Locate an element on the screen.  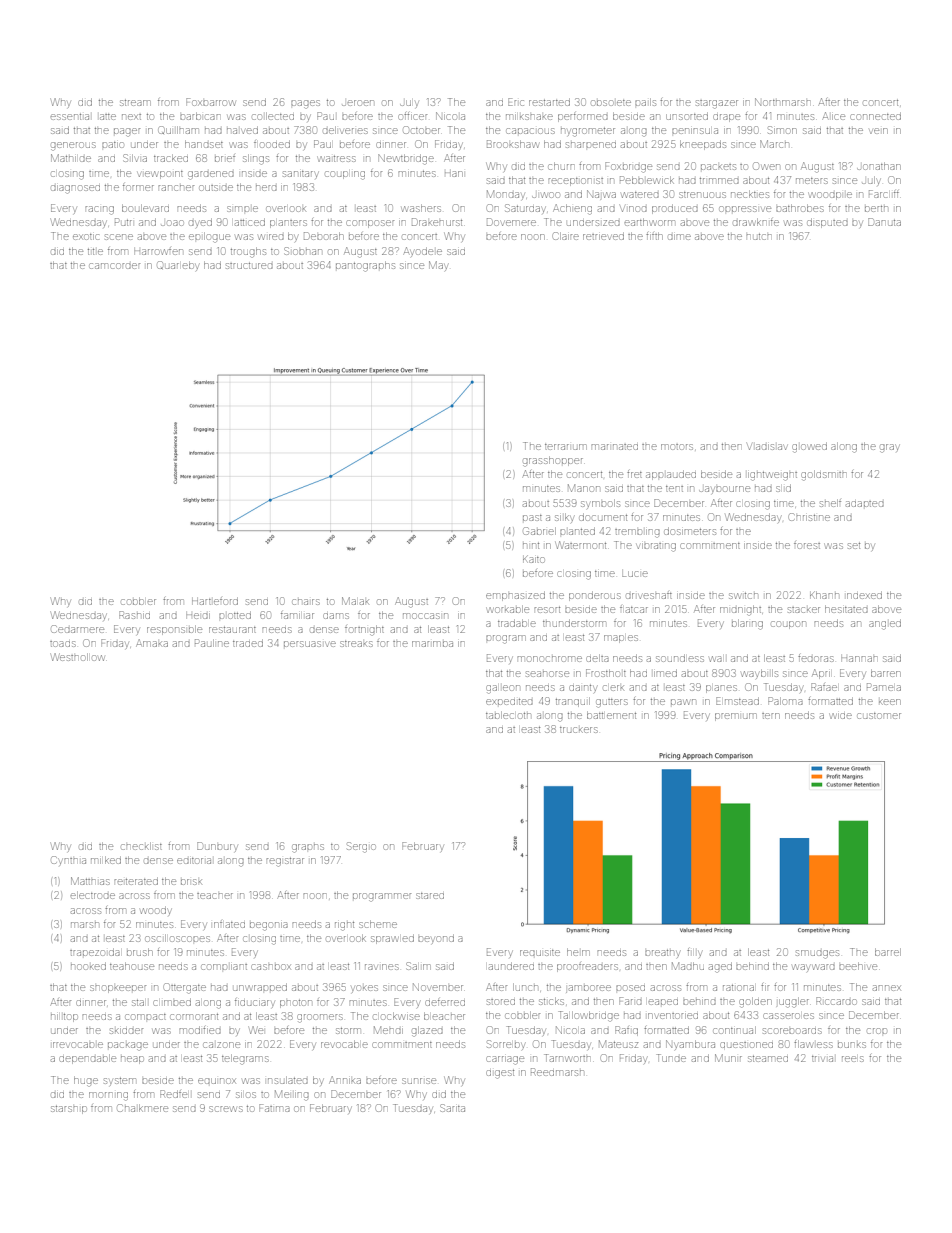
Khanh is located at coordinates (824, 595).
